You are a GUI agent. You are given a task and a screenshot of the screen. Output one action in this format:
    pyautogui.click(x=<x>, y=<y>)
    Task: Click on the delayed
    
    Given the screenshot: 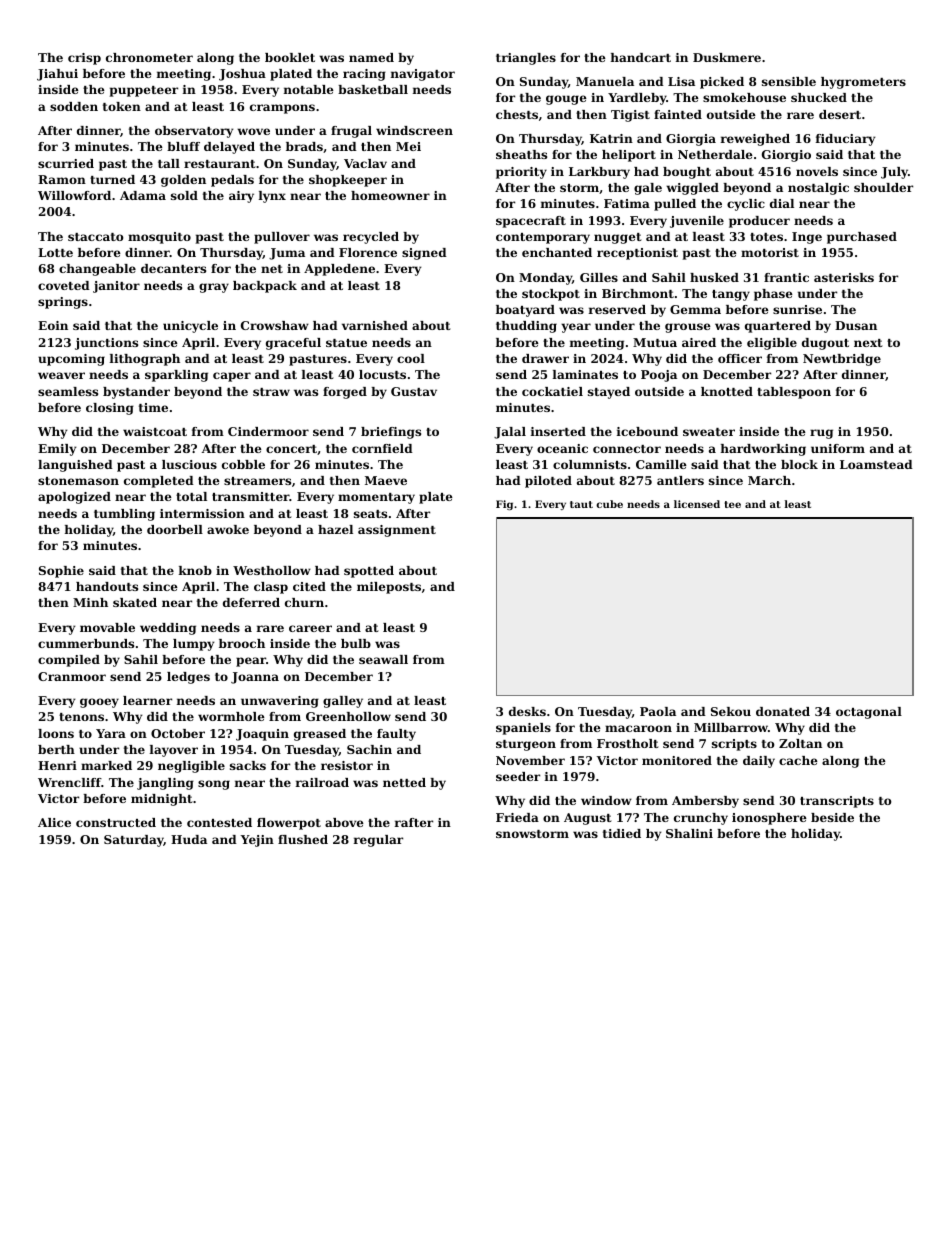 What is the action you would take?
    pyautogui.click(x=229, y=148)
